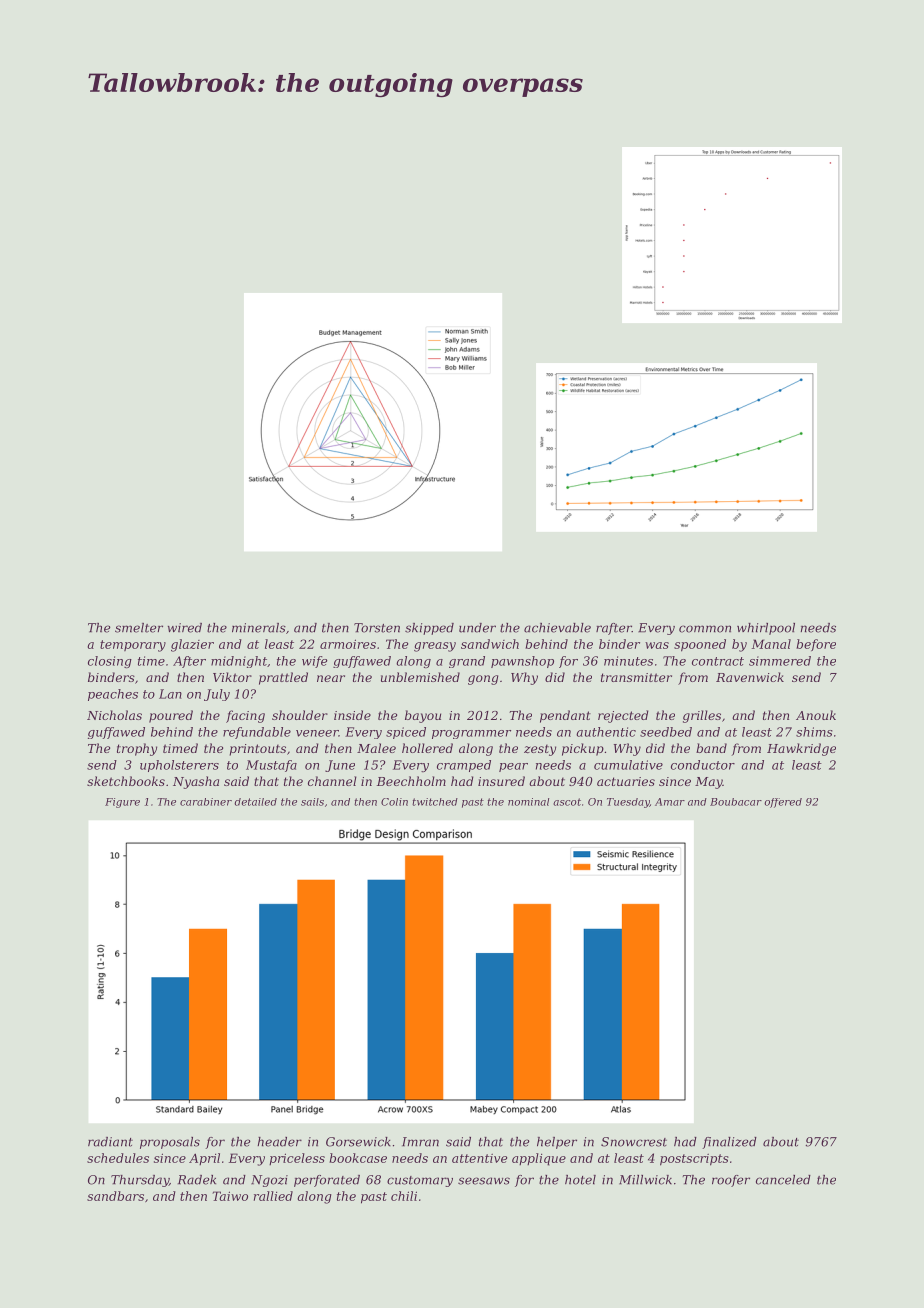 The image size is (924, 1308). Describe the element at coordinates (670, 802) in the screenshot. I see `Amar` at that location.
